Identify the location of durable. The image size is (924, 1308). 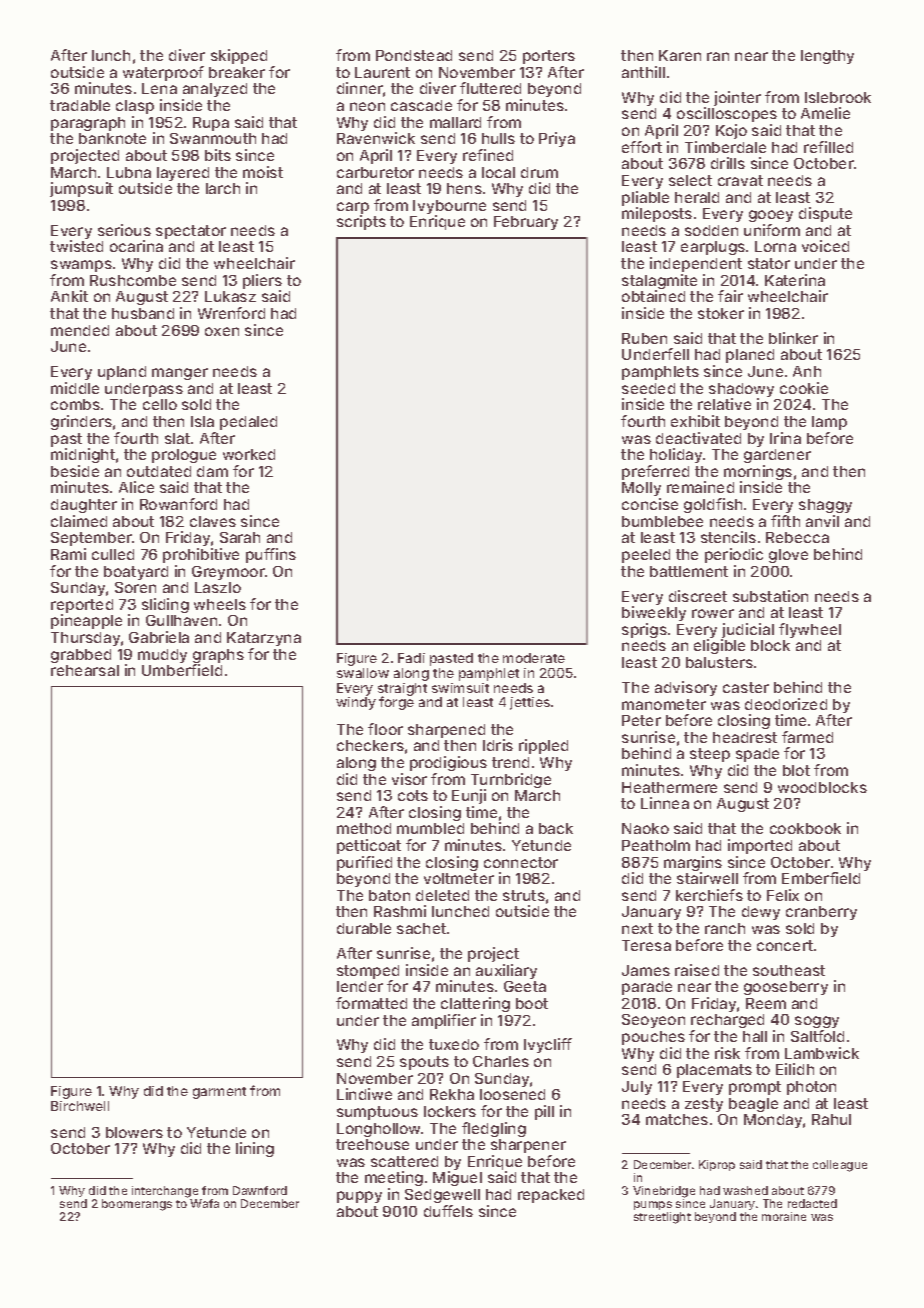
(364, 928).
